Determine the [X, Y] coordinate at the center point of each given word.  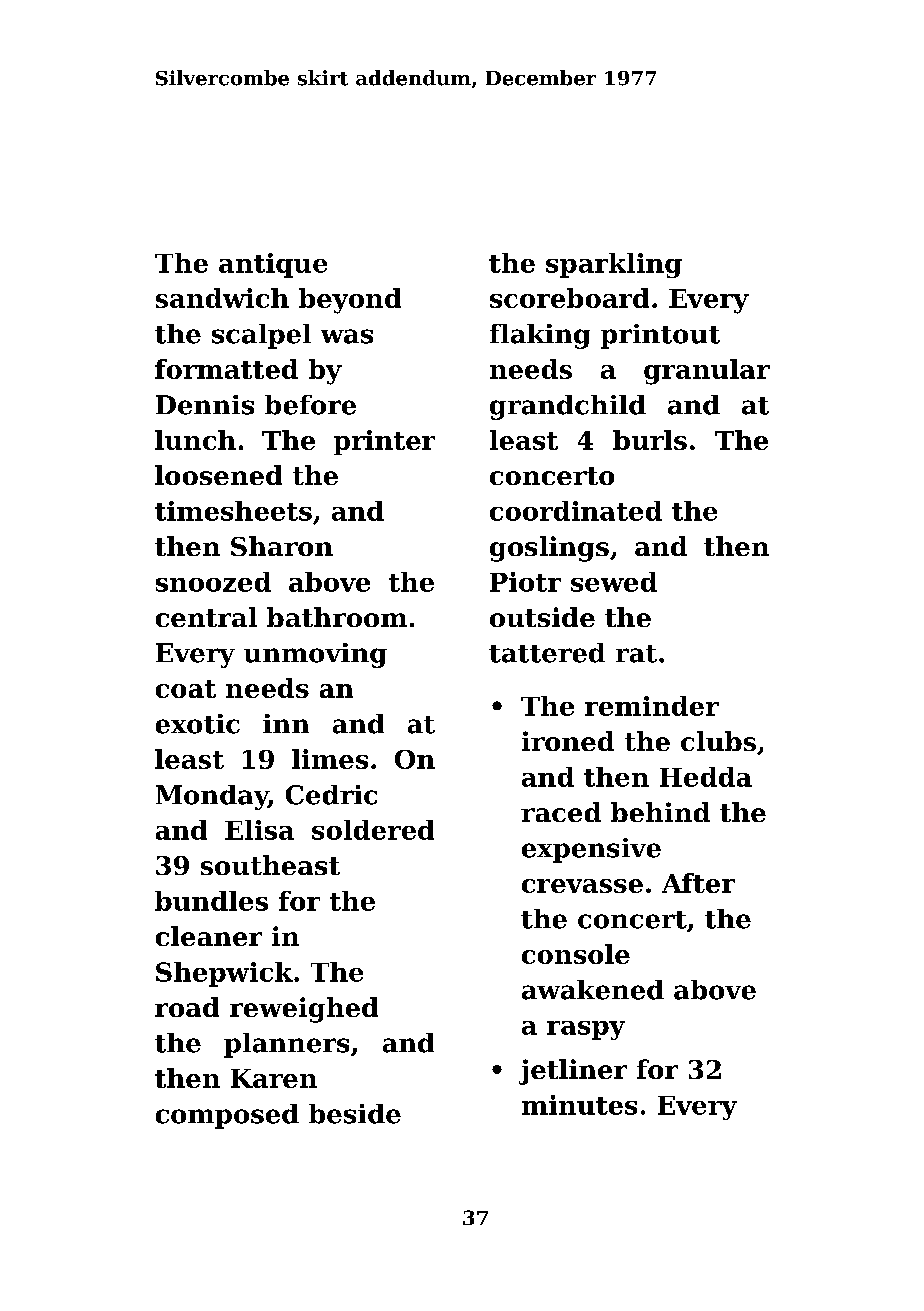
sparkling [614, 265]
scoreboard [569, 298]
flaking [540, 336]
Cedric [331, 795]
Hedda [706, 777]
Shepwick [224, 974]
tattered [547, 653]
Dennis [205, 405]
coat [186, 689]
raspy [586, 1030]
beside [355, 1114]
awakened [593, 990]
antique [273, 265]
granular [707, 372]
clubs [718, 741]
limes [330, 759]
